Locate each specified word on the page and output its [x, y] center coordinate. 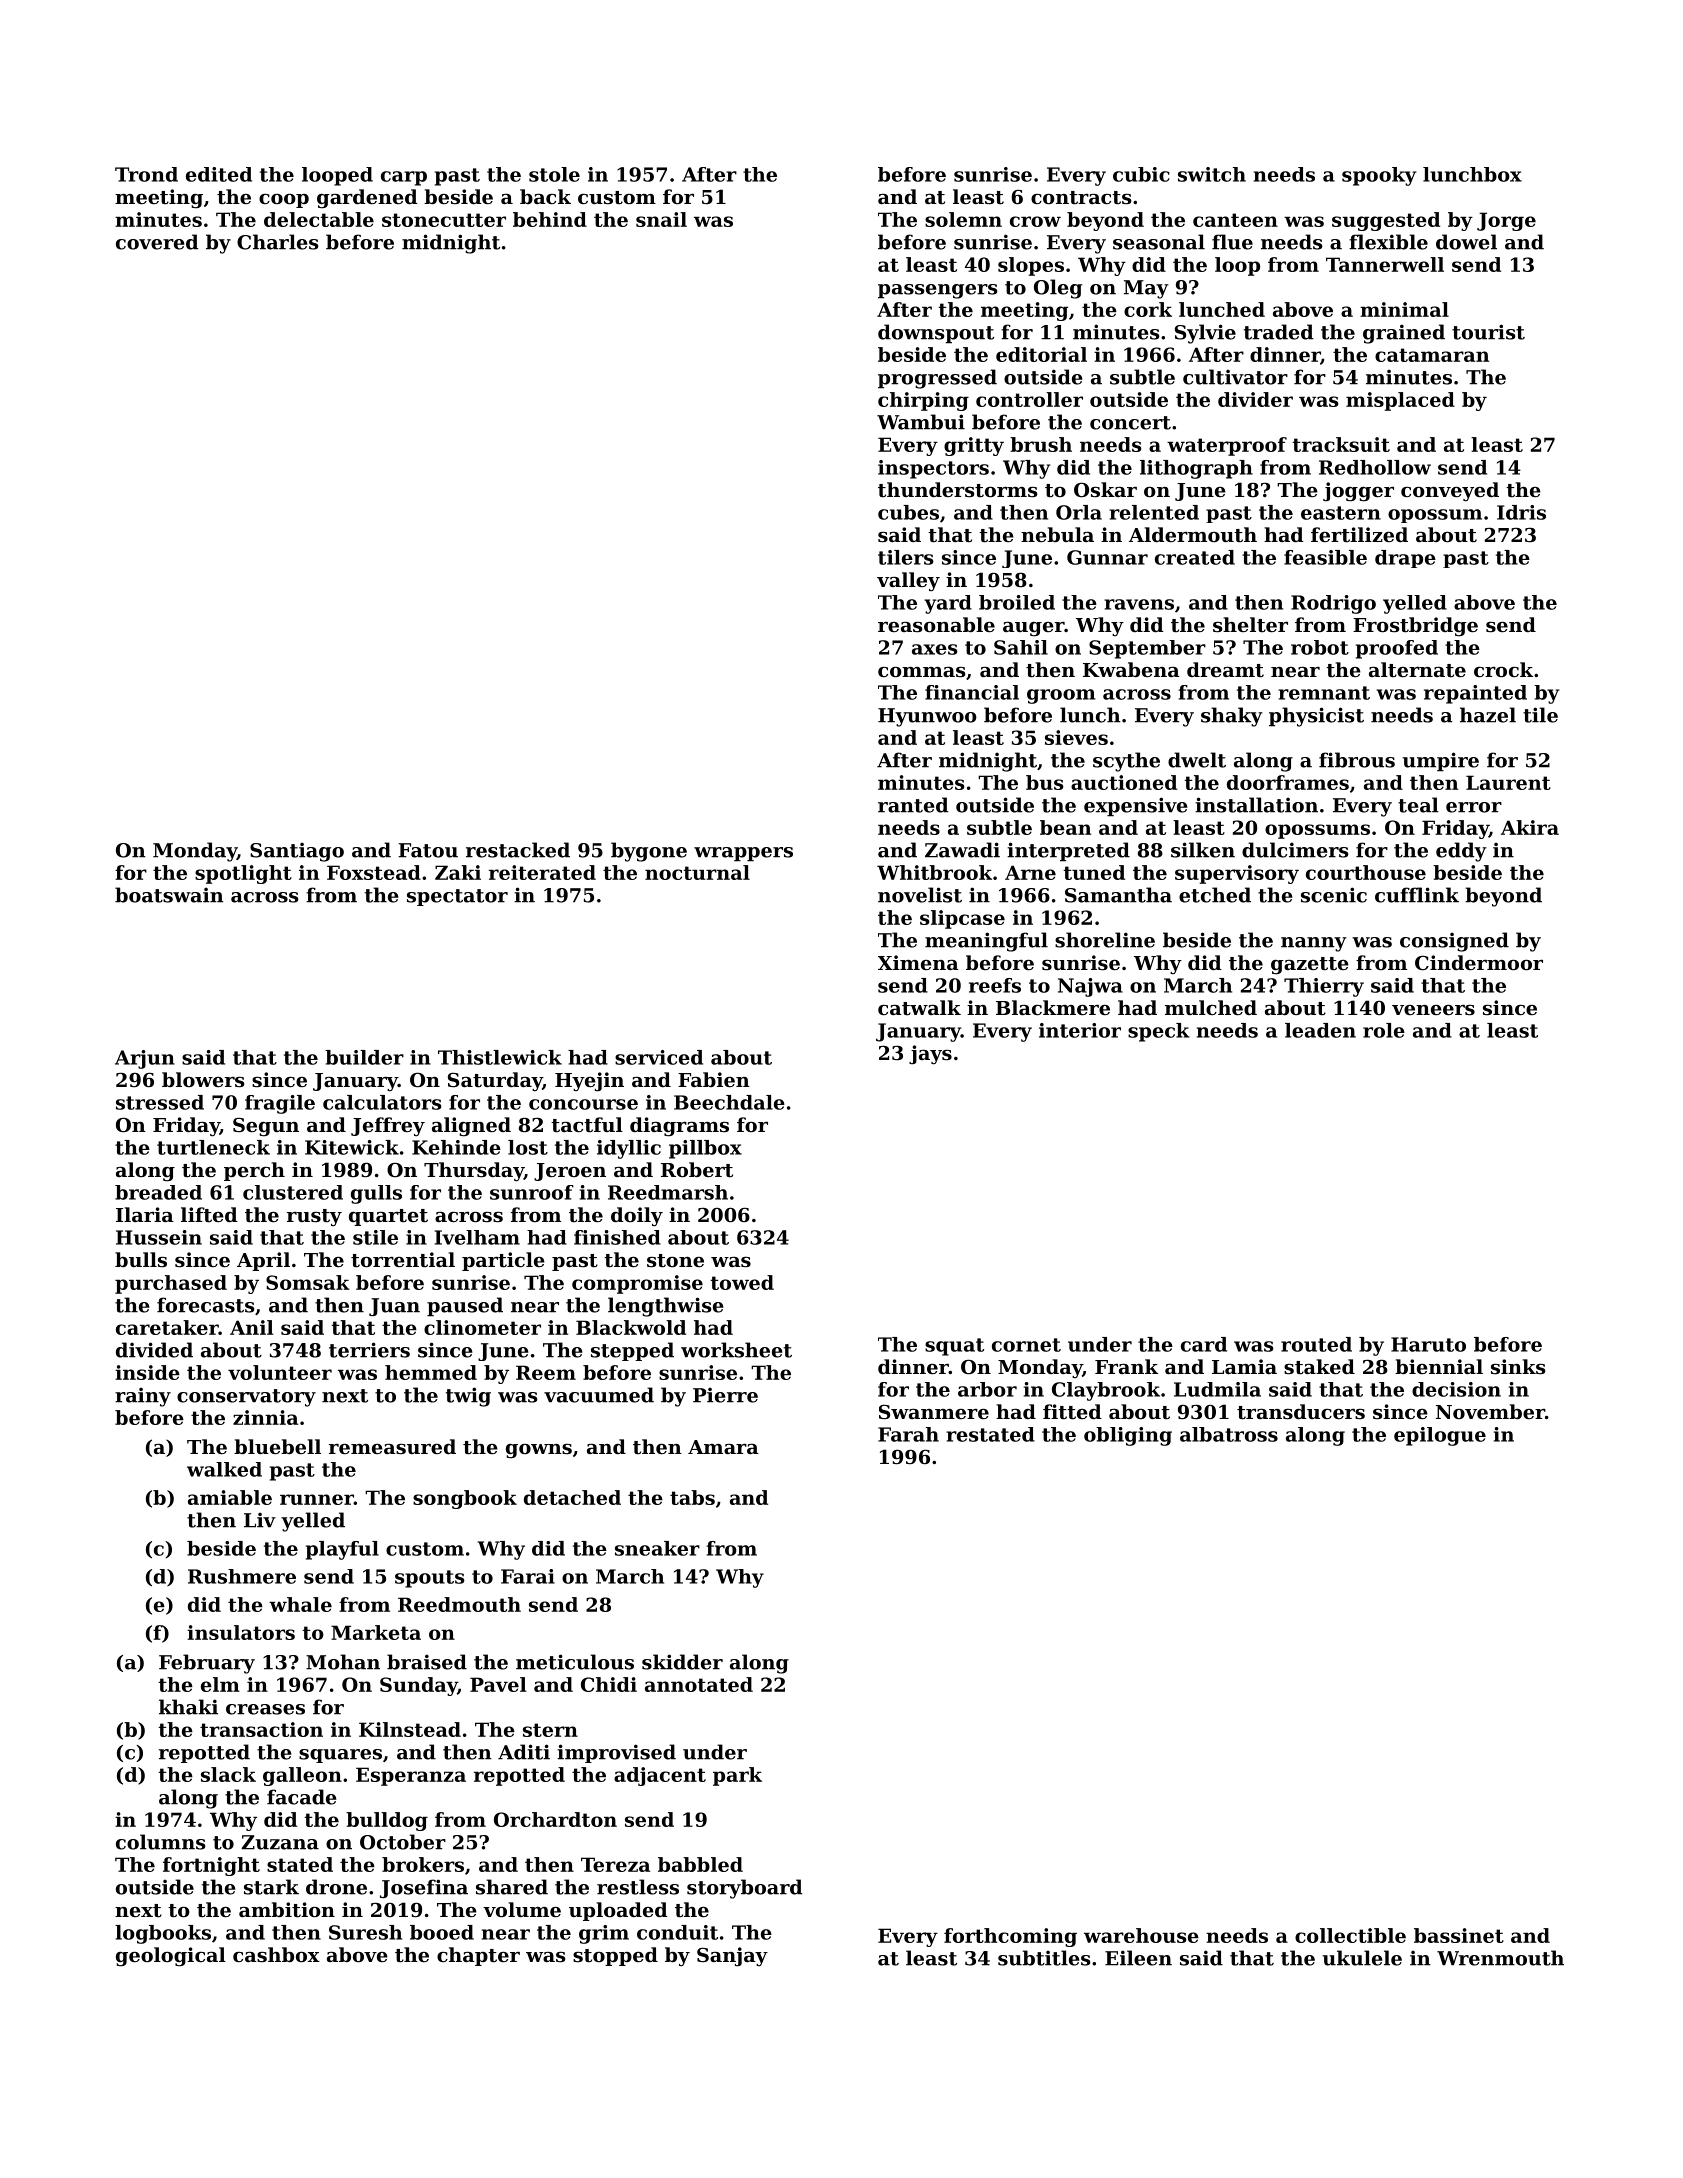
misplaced [1400, 401]
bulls [141, 1259]
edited [219, 174]
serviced [659, 1057]
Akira [1530, 827]
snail [661, 219]
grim [604, 1934]
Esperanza [411, 1776]
